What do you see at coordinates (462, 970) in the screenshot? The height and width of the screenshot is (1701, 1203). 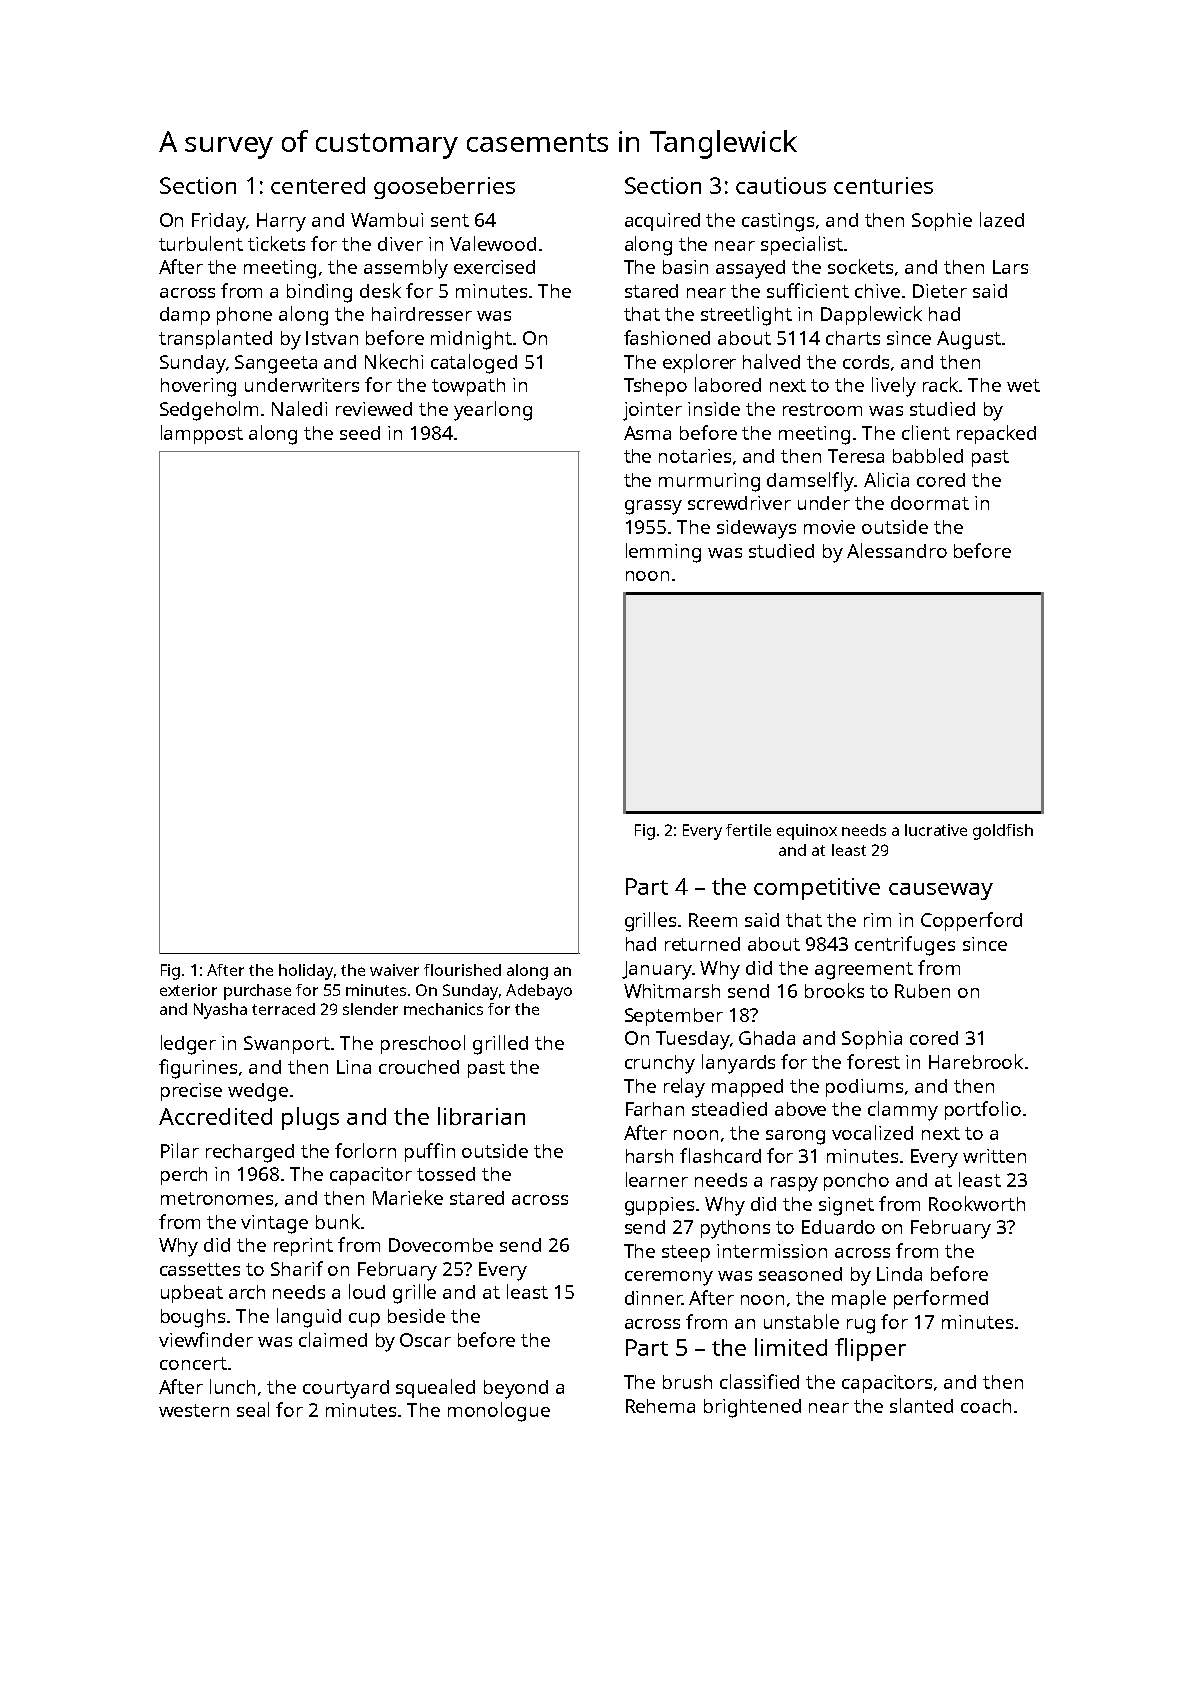 I see `flourished` at bounding box center [462, 970].
